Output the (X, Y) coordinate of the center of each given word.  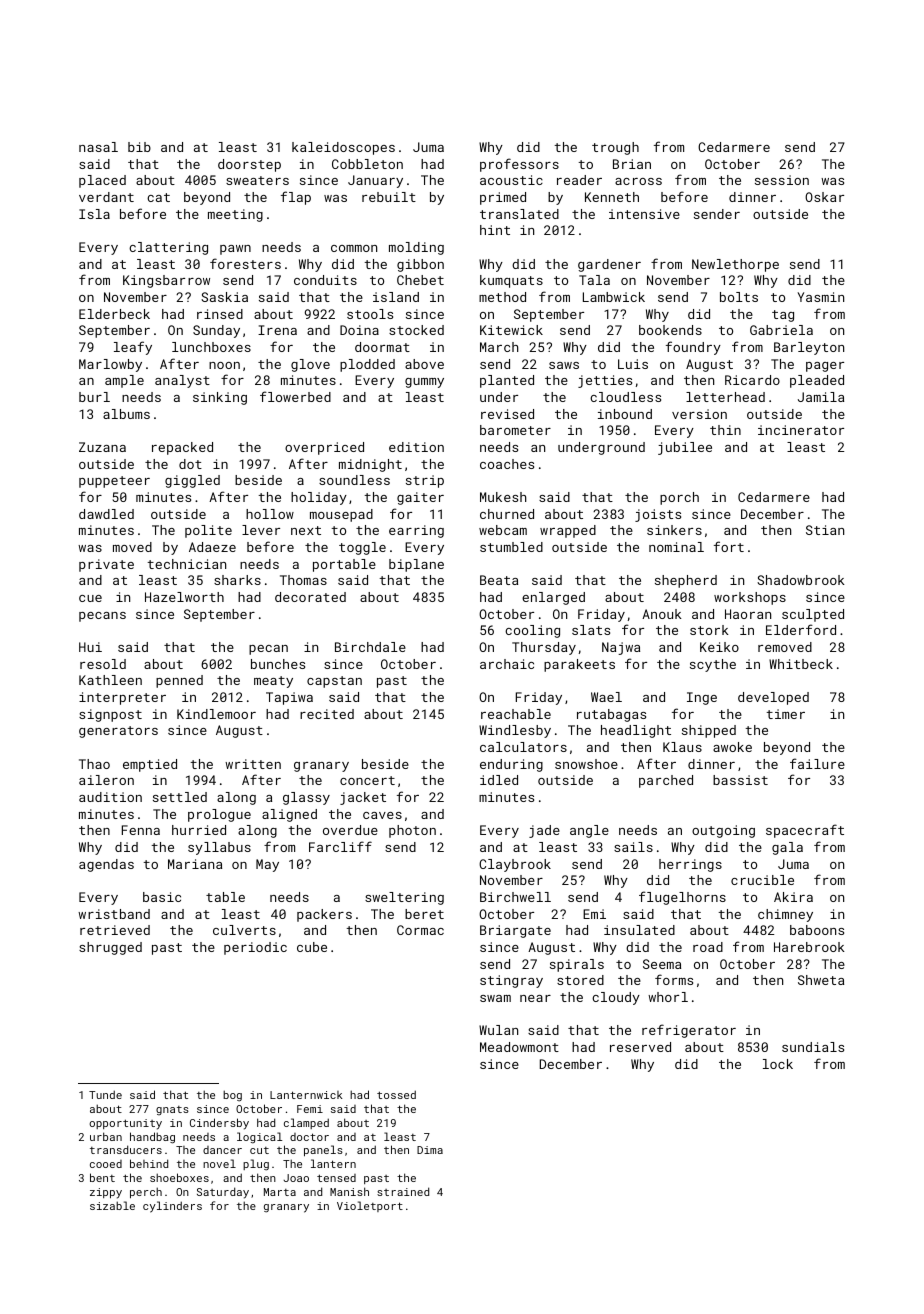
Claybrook (515, 865)
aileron (106, 780)
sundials (813, 1047)
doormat (382, 347)
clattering (168, 248)
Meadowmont (519, 1047)
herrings (690, 865)
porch (679, 498)
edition (416, 447)
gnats (172, 1110)
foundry (693, 348)
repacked (182, 448)
